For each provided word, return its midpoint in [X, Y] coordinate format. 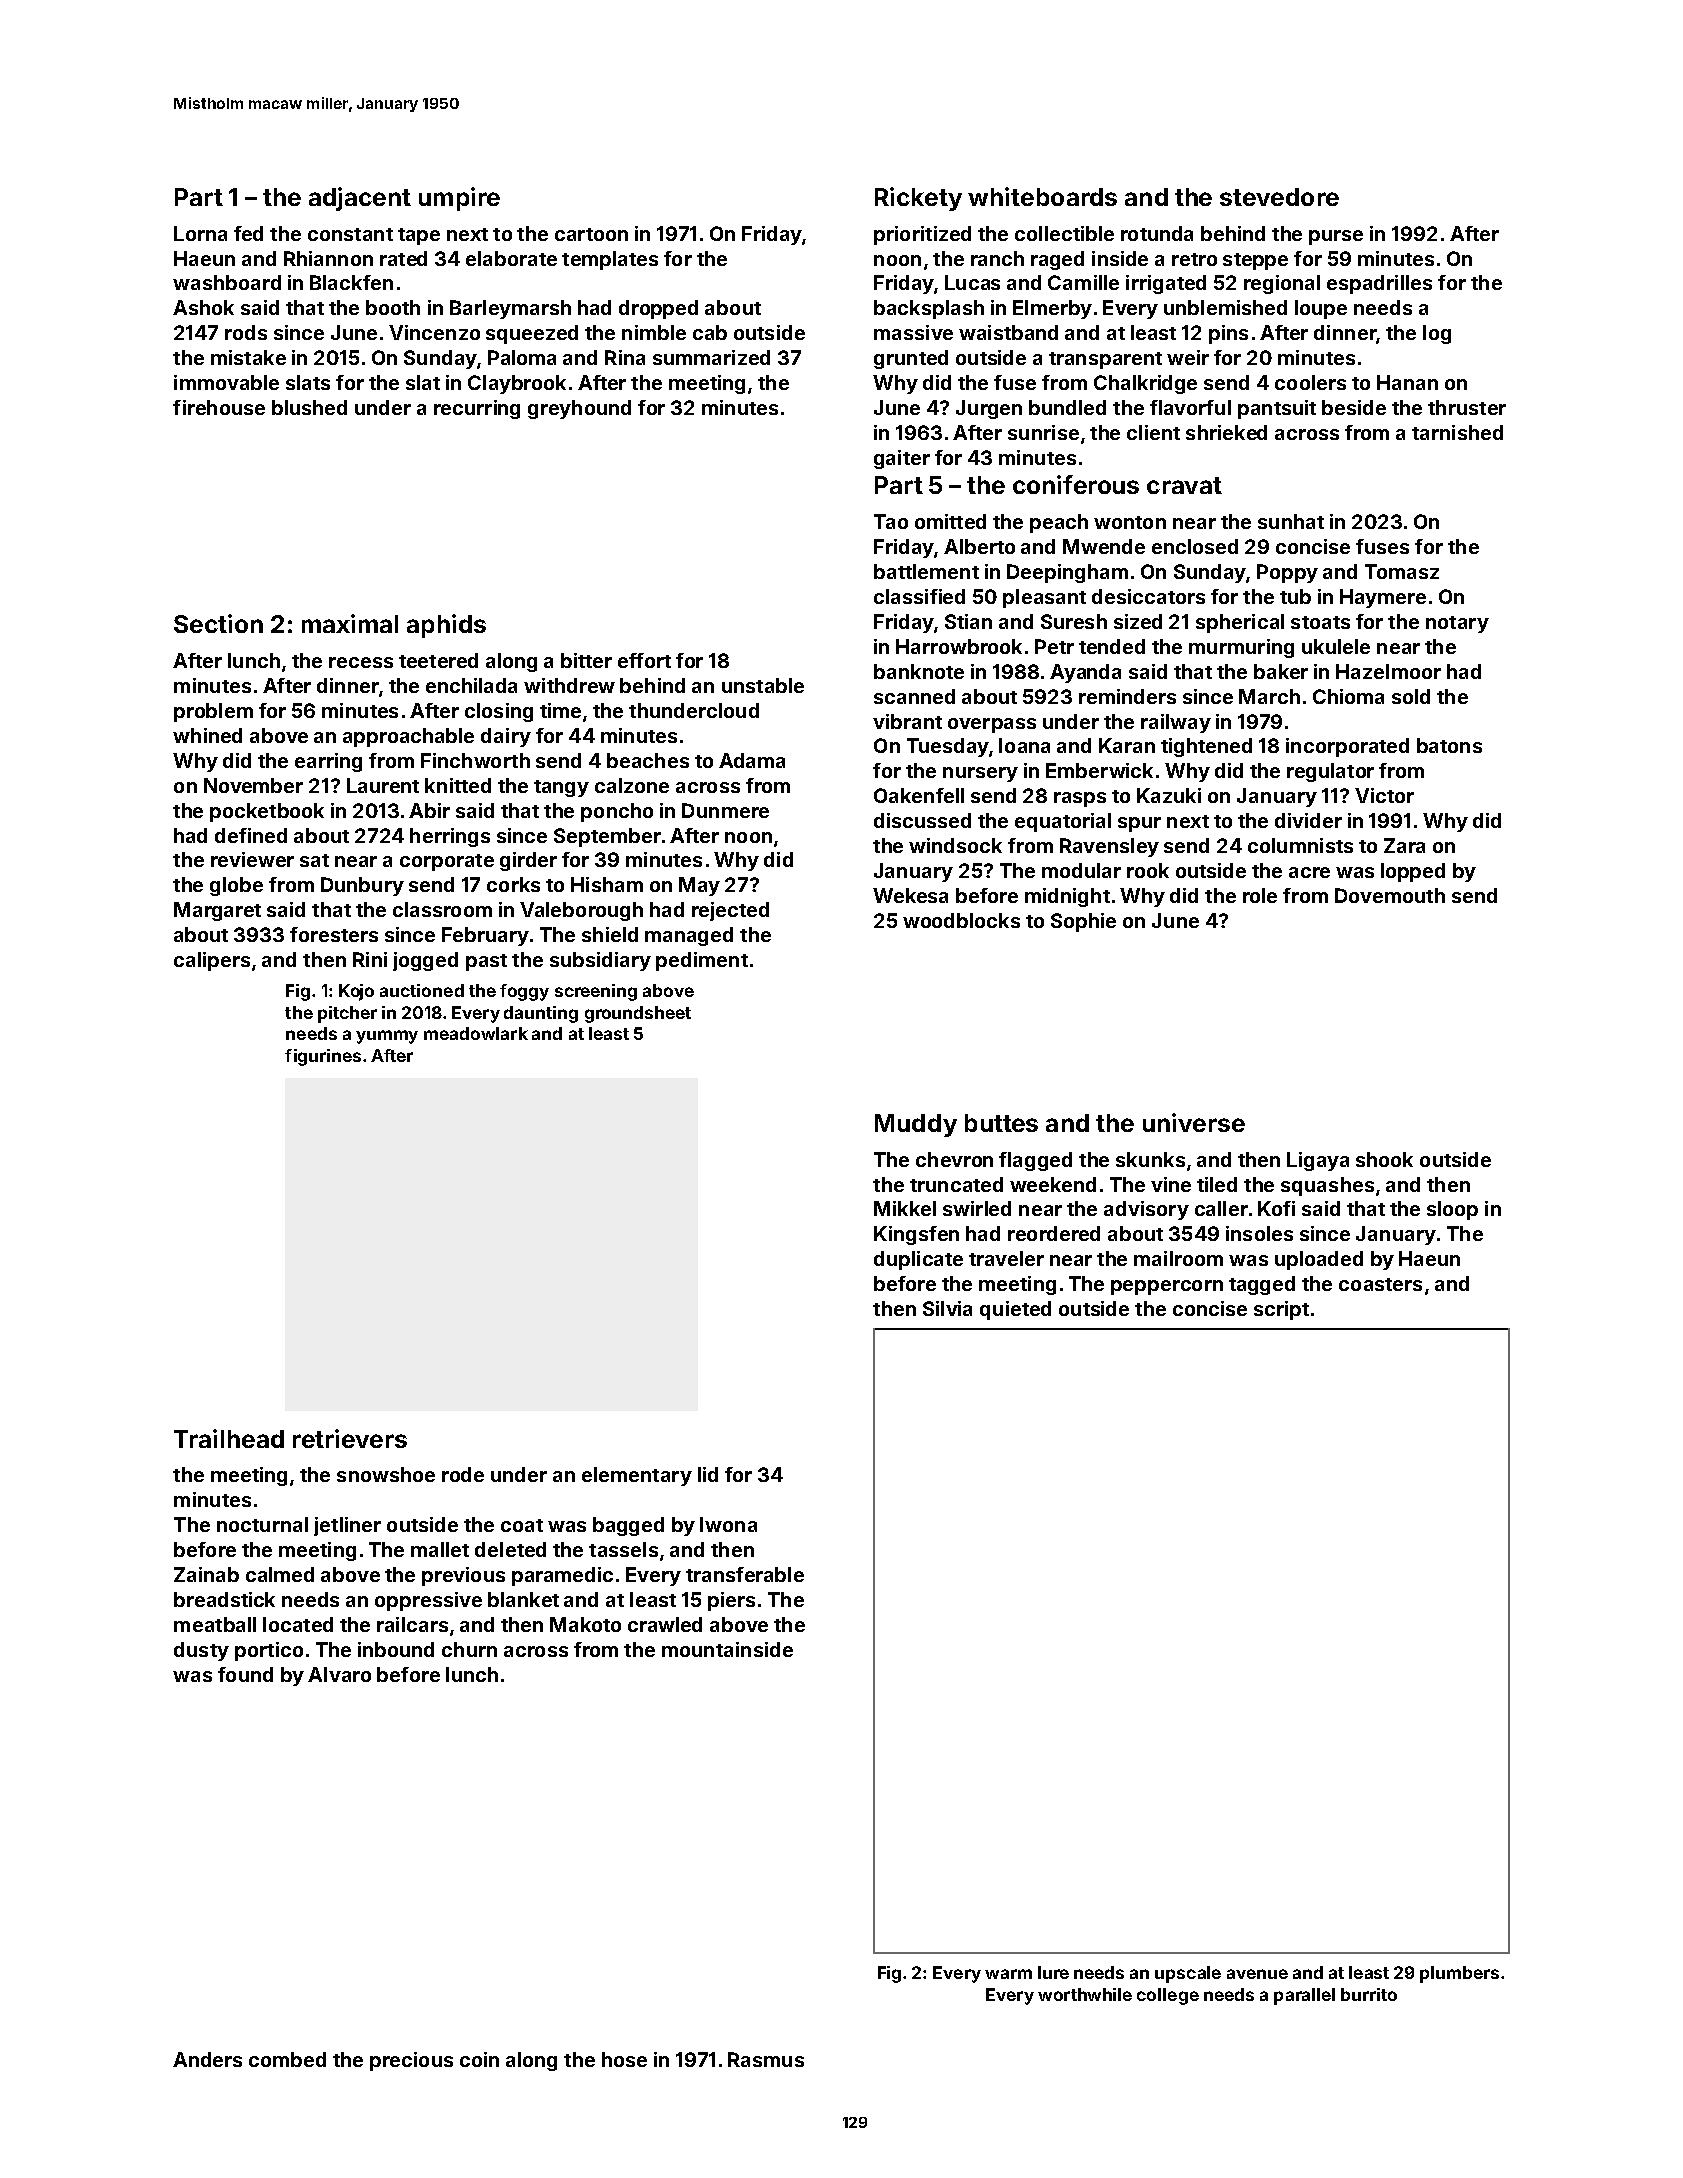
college [1168, 1996]
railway [1176, 723]
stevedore [1279, 197]
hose [624, 2059]
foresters [334, 934]
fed [248, 233]
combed [287, 2059]
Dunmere [725, 810]
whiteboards [1042, 196]
